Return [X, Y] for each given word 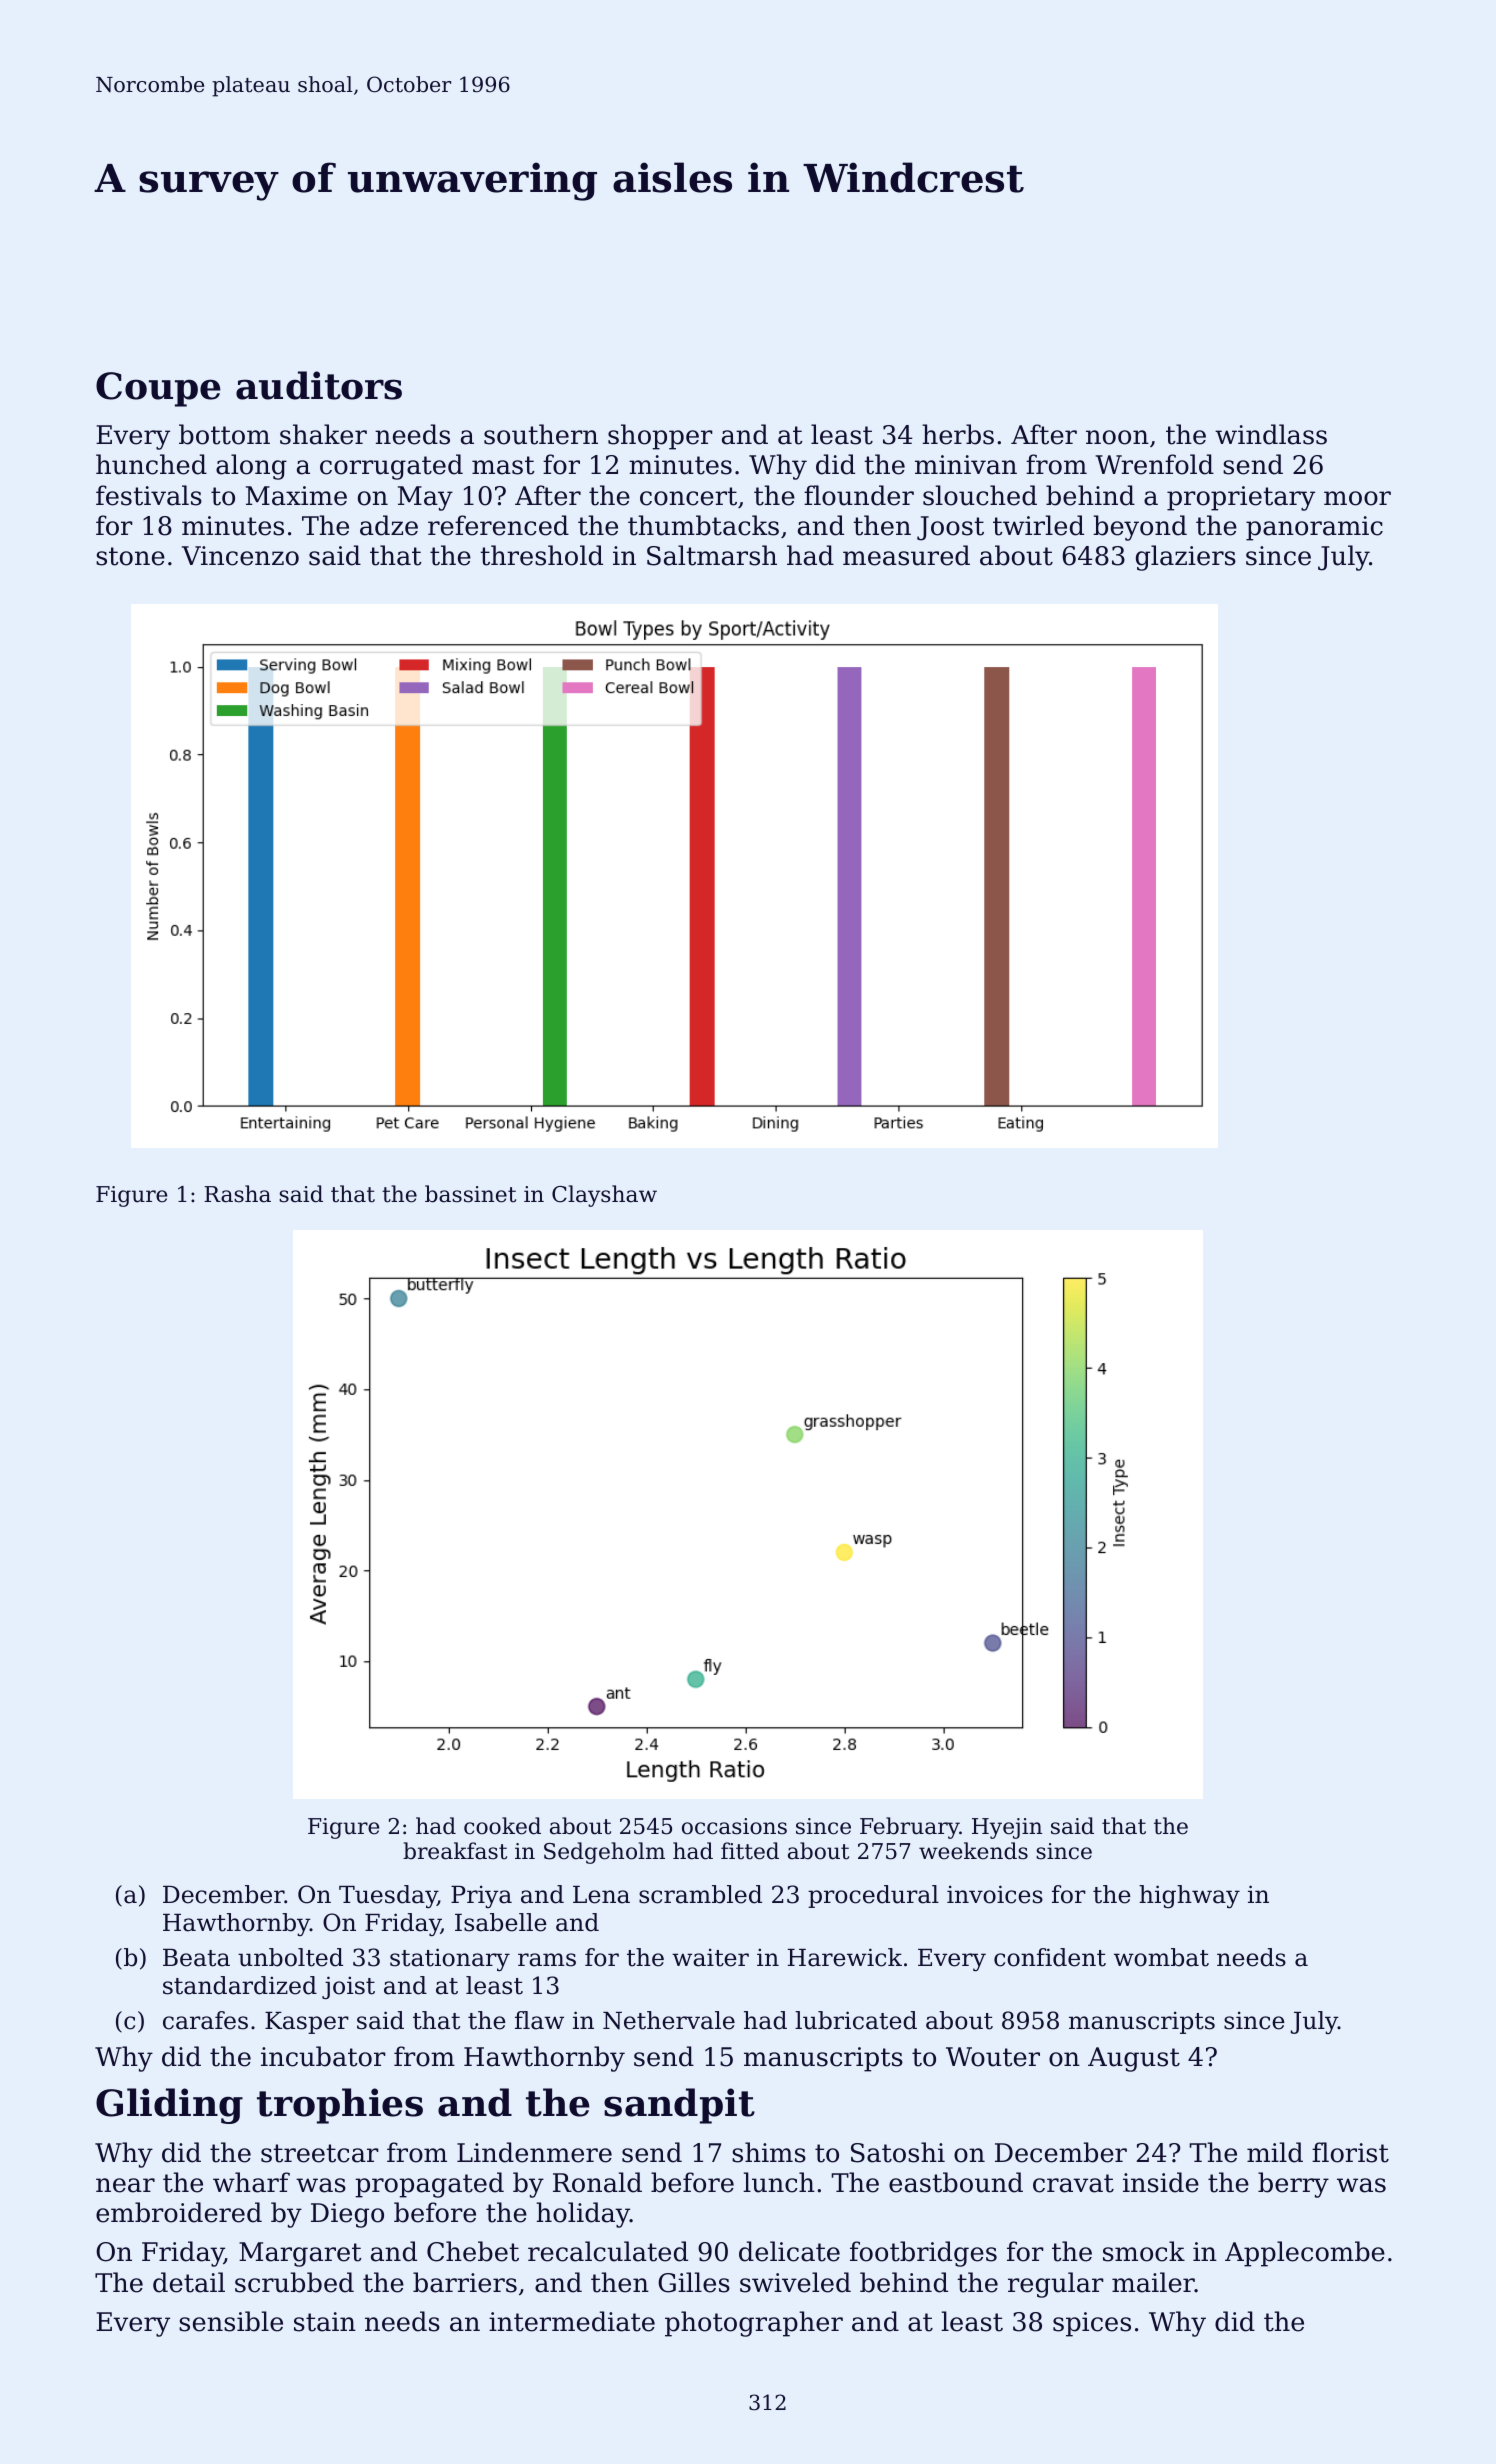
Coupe [158, 389]
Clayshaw [604, 1196]
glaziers [1186, 558]
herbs [958, 434]
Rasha [237, 1194]
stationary [450, 1959]
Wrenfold [1154, 464]
